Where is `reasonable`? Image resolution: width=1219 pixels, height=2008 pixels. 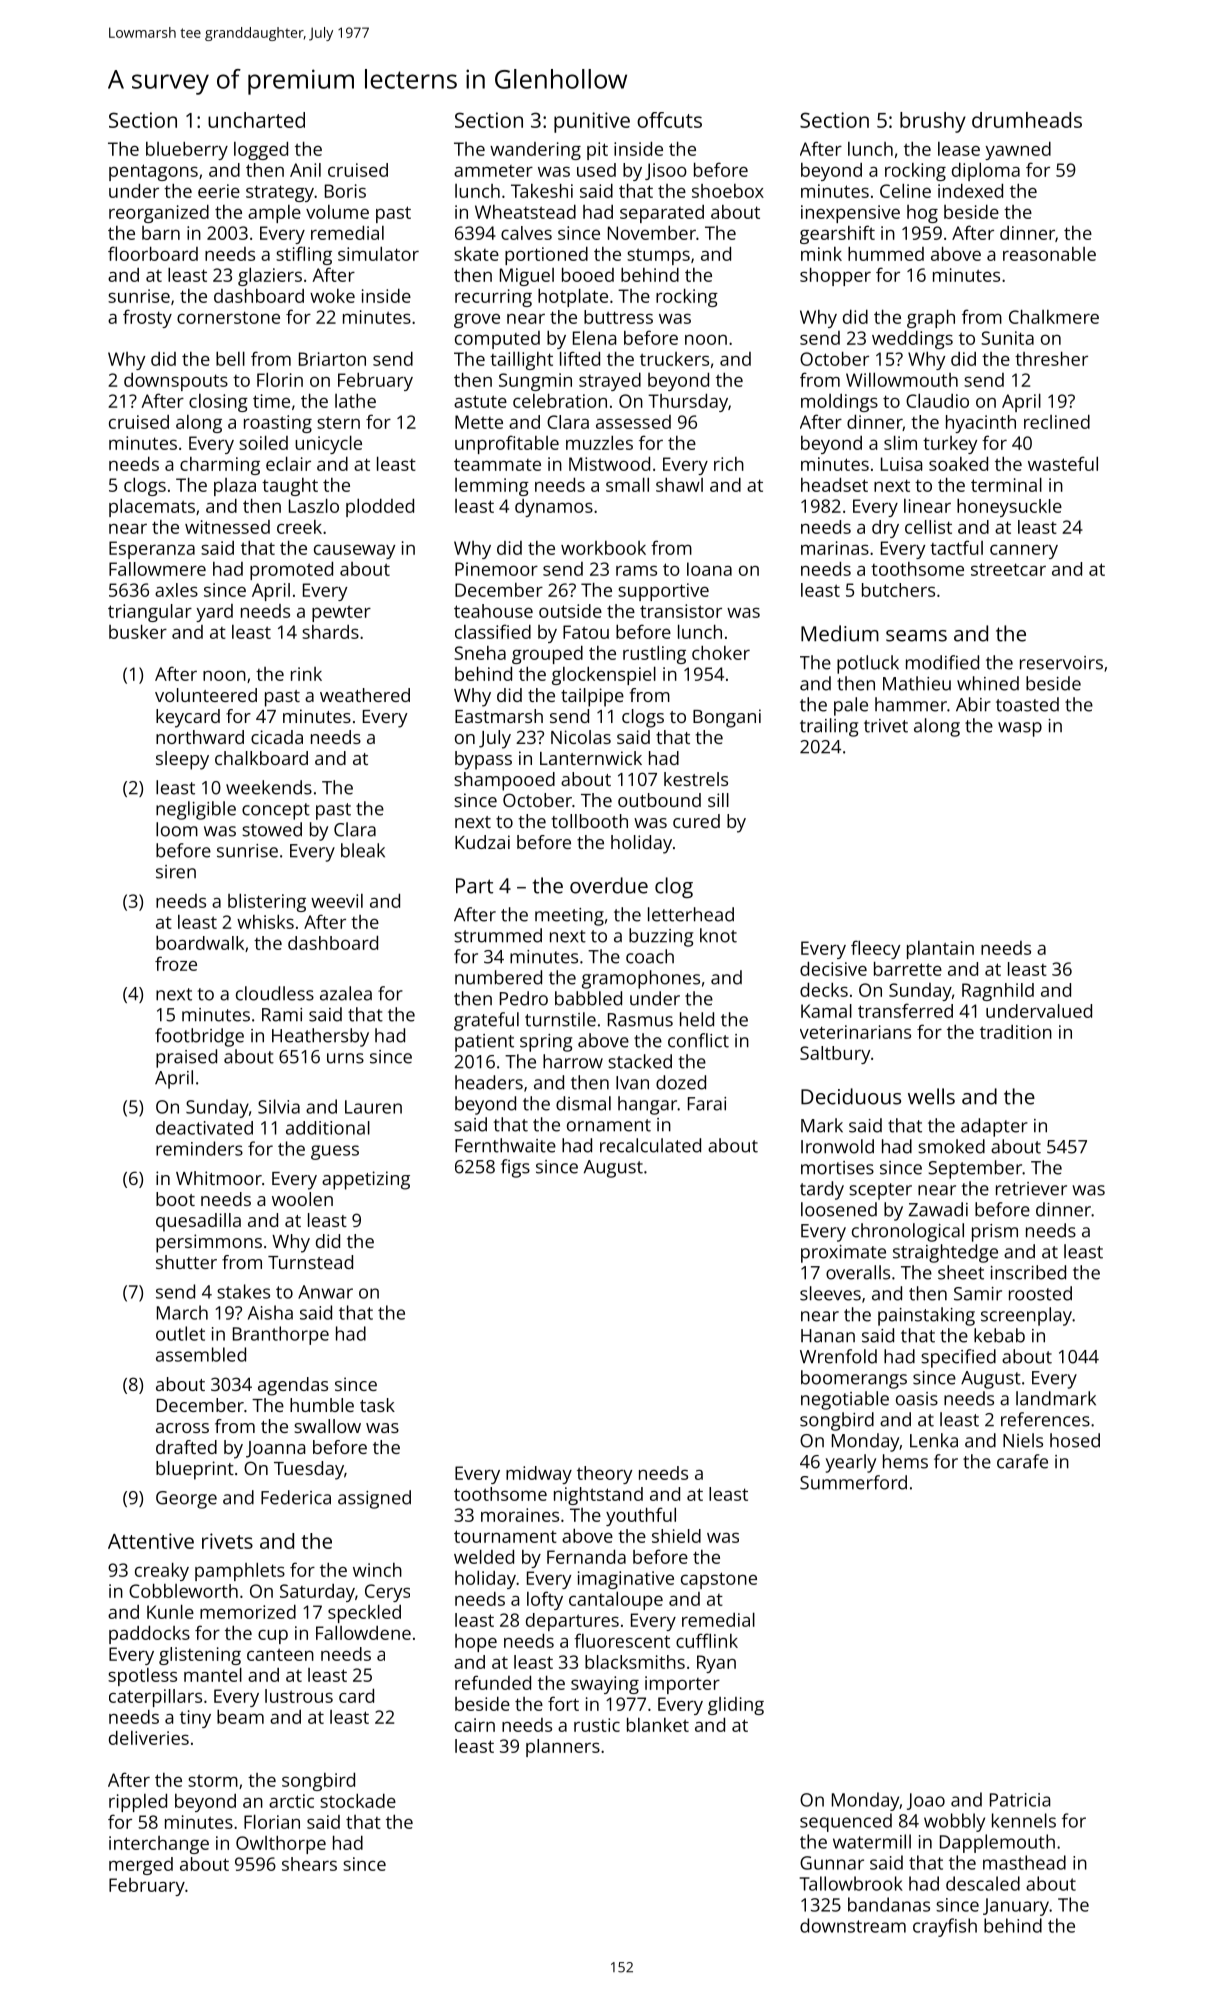
reasonable is located at coordinates (1049, 254).
